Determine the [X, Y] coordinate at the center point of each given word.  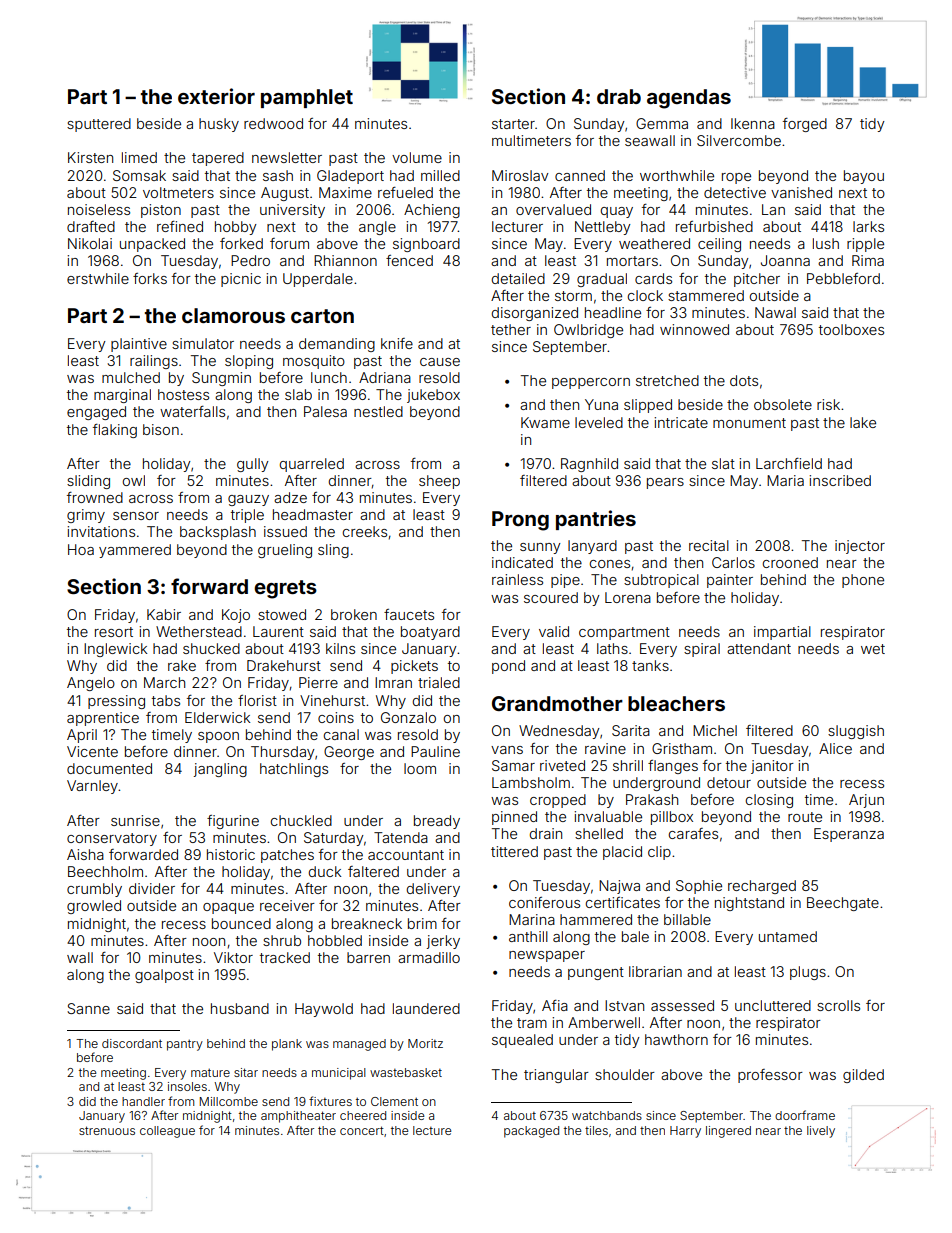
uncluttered [773, 1005]
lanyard [592, 547]
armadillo [429, 957]
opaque [228, 908]
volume [417, 157]
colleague [167, 1132]
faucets [409, 614]
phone [863, 581]
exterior [216, 96]
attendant [759, 648]
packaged [531, 1132]
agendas [689, 99]
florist [257, 700]
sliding [88, 482]
